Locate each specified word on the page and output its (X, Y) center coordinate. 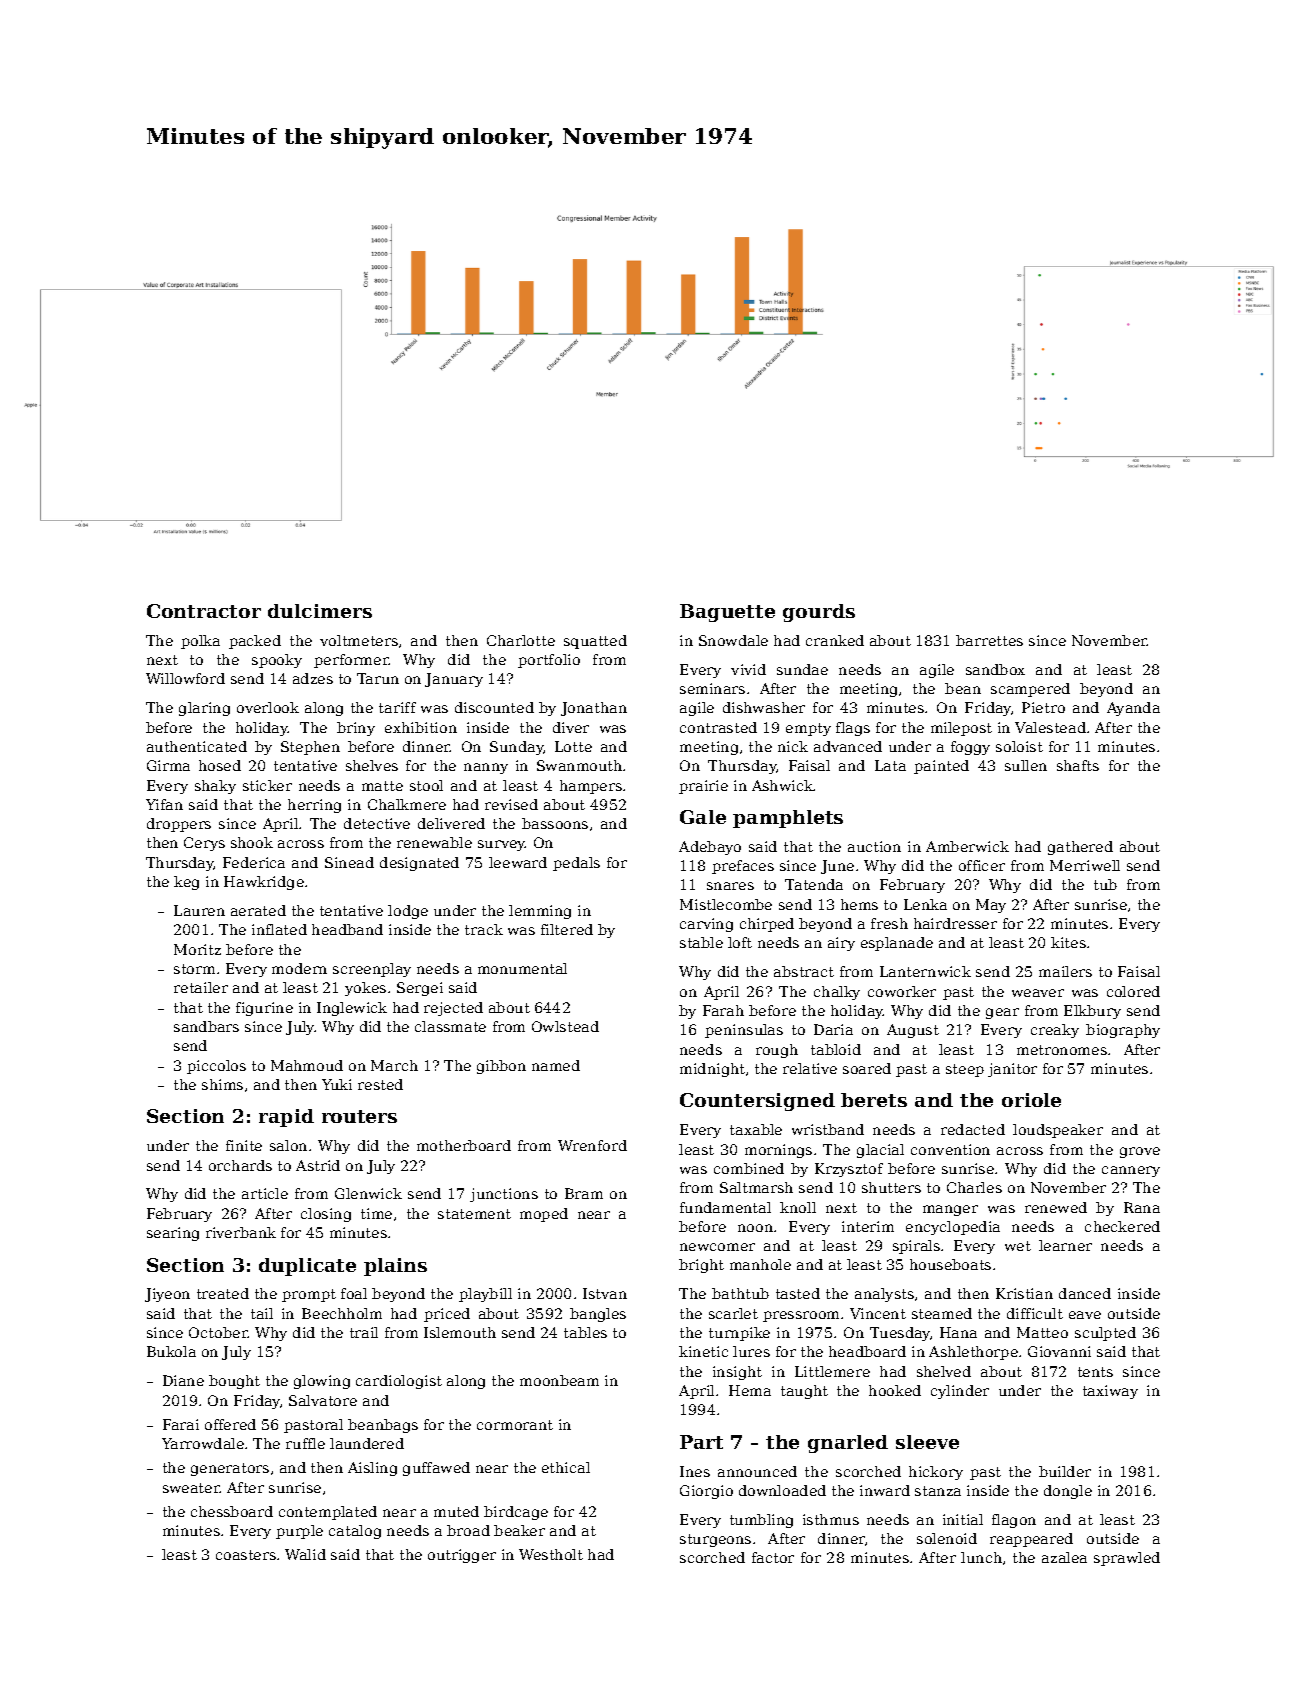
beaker (519, 1530)
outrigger (462, 1556)
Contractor (204, 611)
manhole (760, 1264)
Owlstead (565, 1026)
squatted (595, 642)
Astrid (318, 1165)
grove (1140, 1152)
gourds (819, 613)
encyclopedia (953, 1228)
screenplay (372, 970)
